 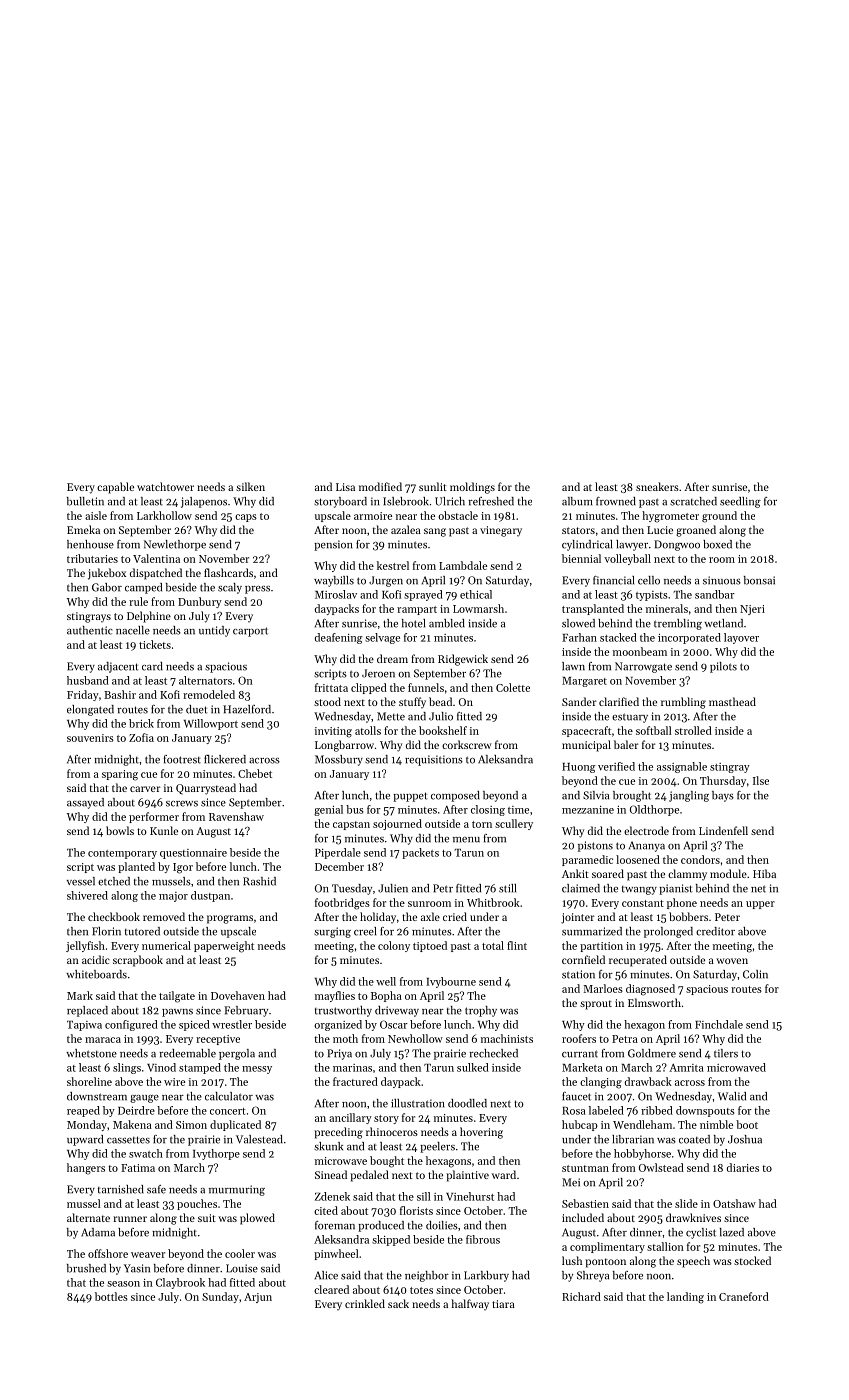 I want to click on bottles, so click(x=111, y=1296).
